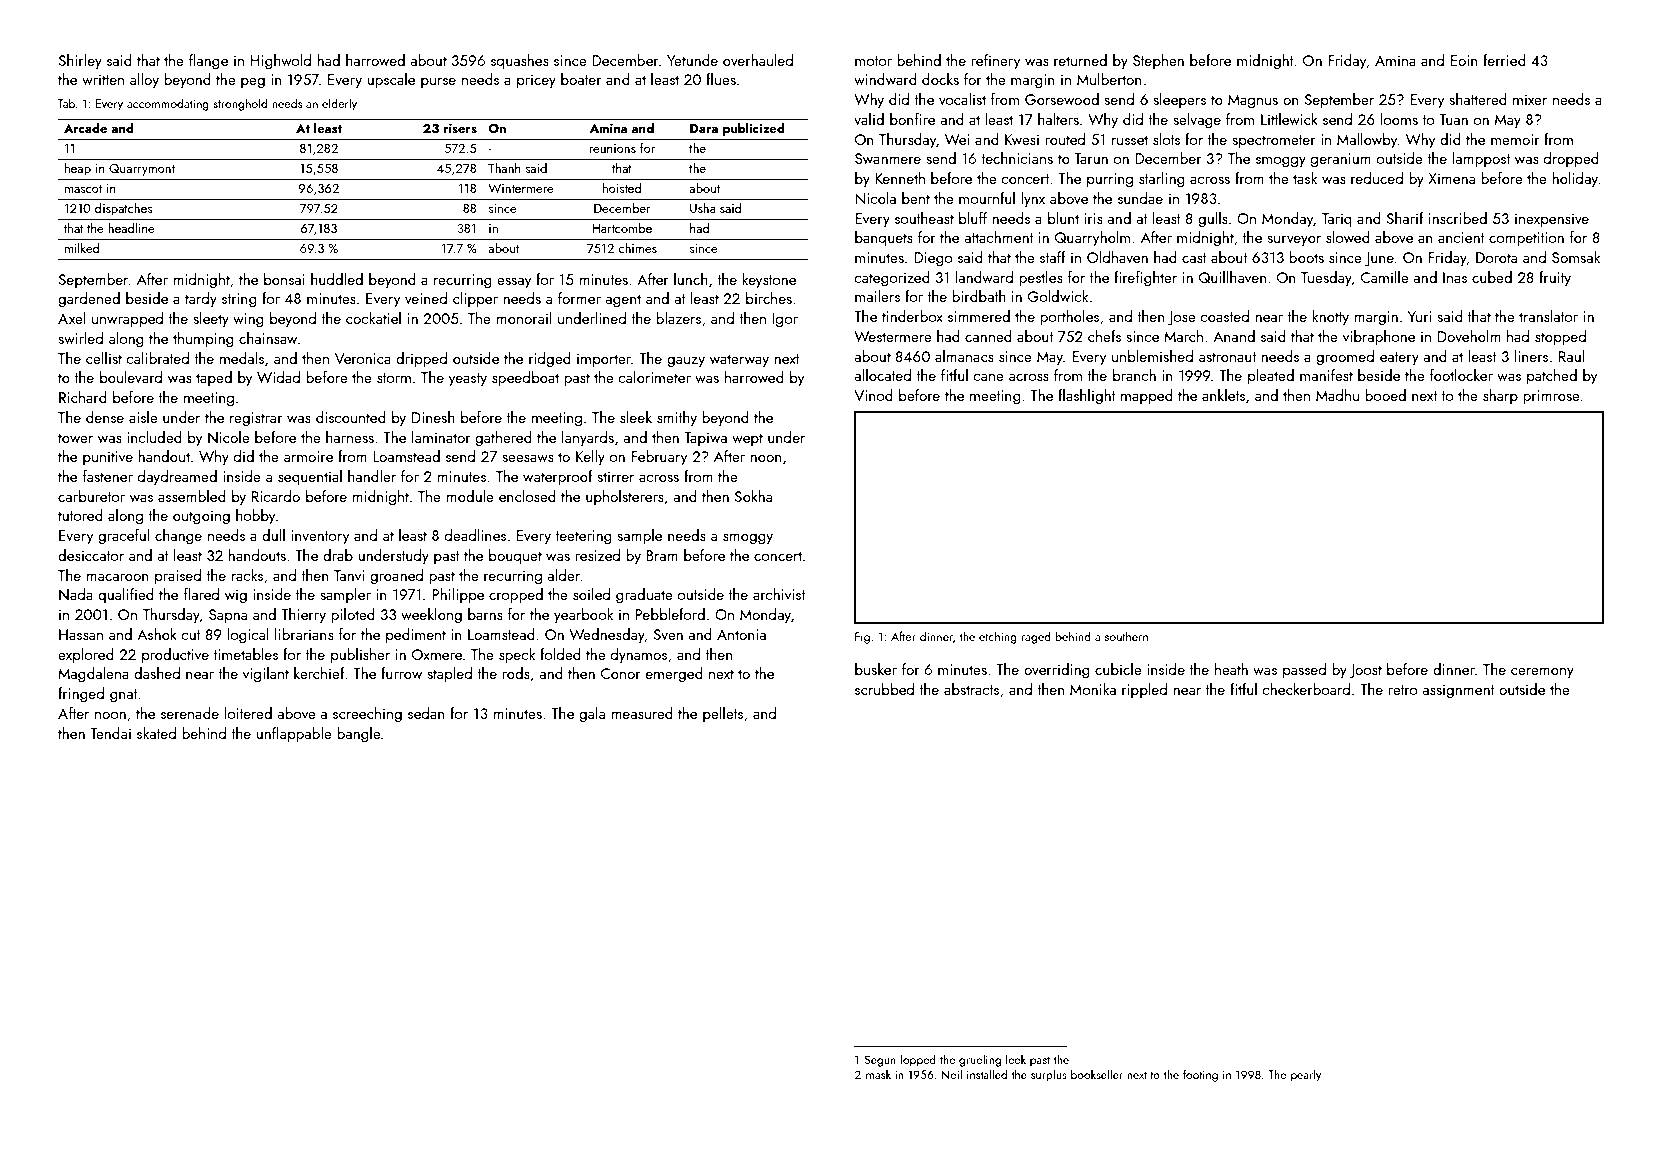  What do you see at coordinates (662, 555) in the image?
I see `Bram` at bounding box center [662, 555].
